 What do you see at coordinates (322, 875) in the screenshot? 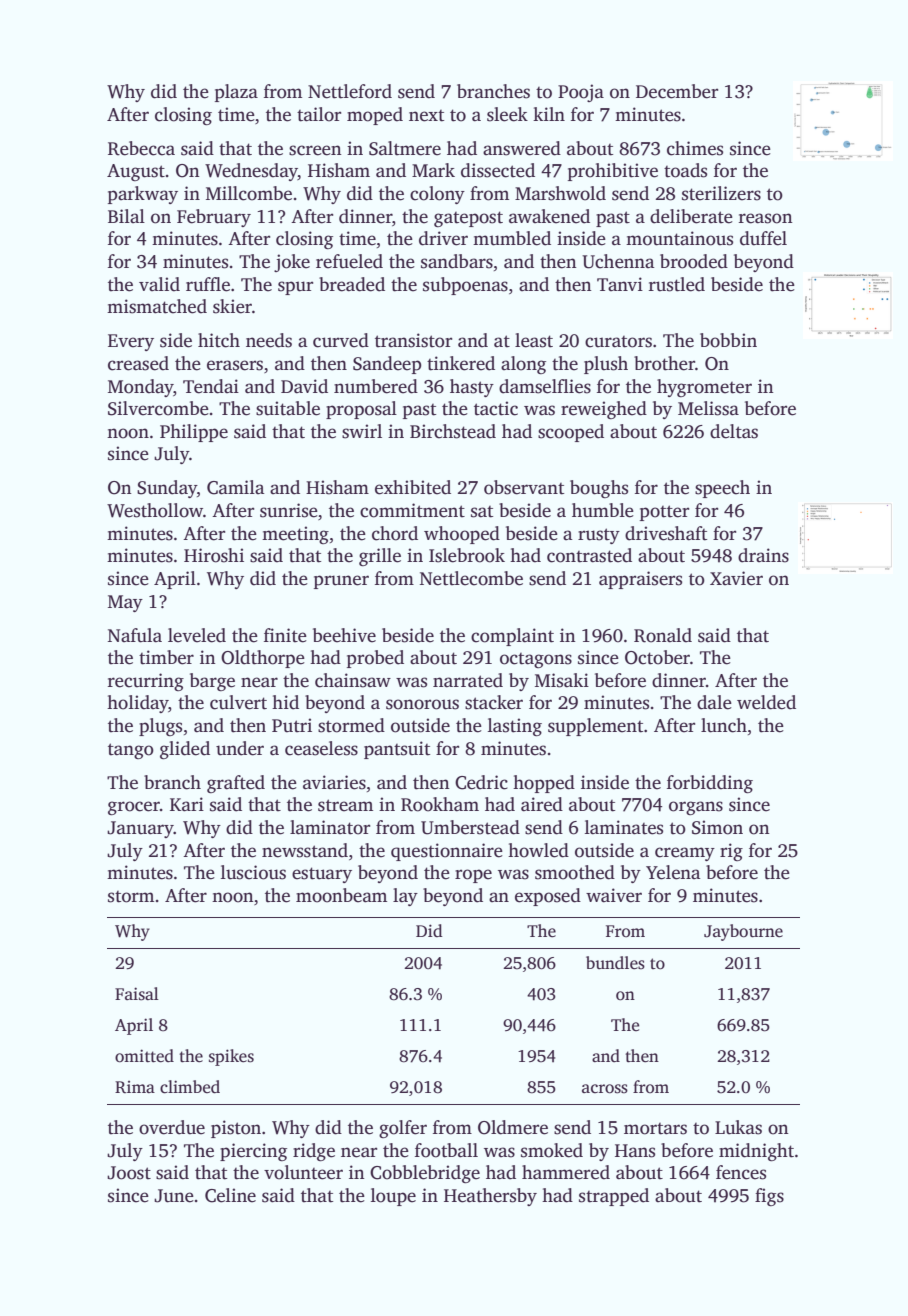
I see `estuary` at bounding box center [322, 875].
